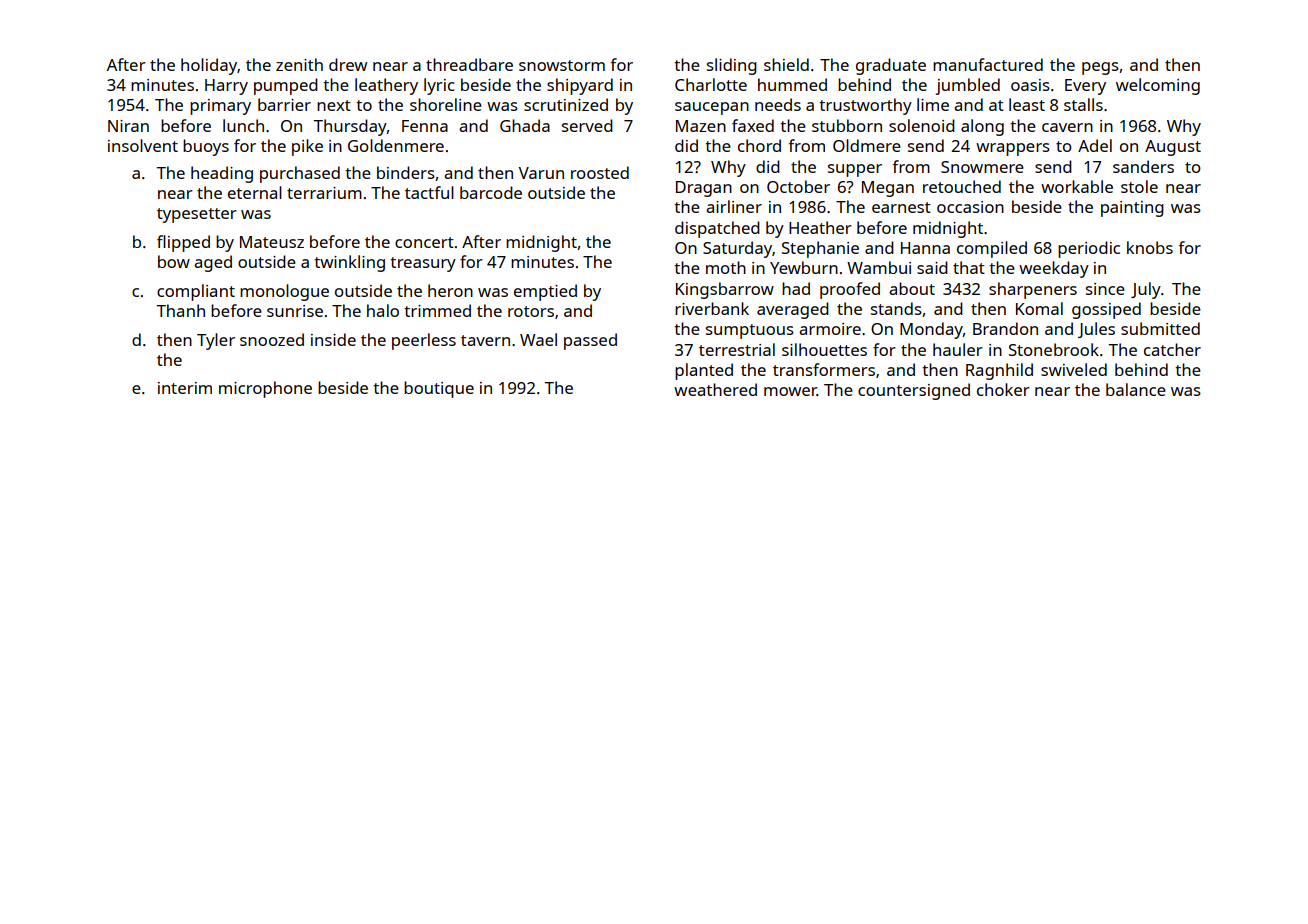  I want to click on Mateusz, so click(272, 242).
